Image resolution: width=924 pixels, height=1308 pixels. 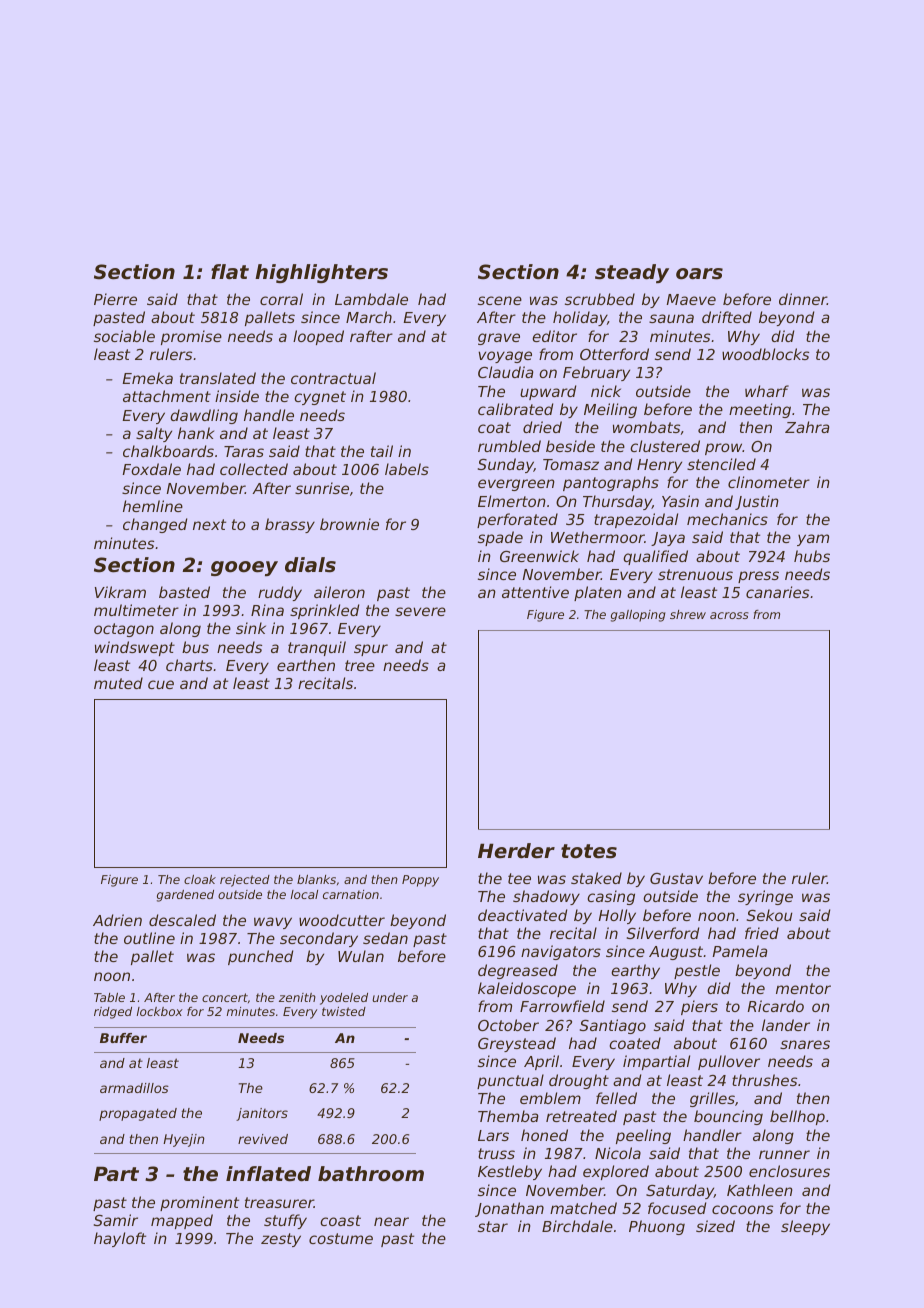 I want to click on prominent, so click(x=199, y=1203).
